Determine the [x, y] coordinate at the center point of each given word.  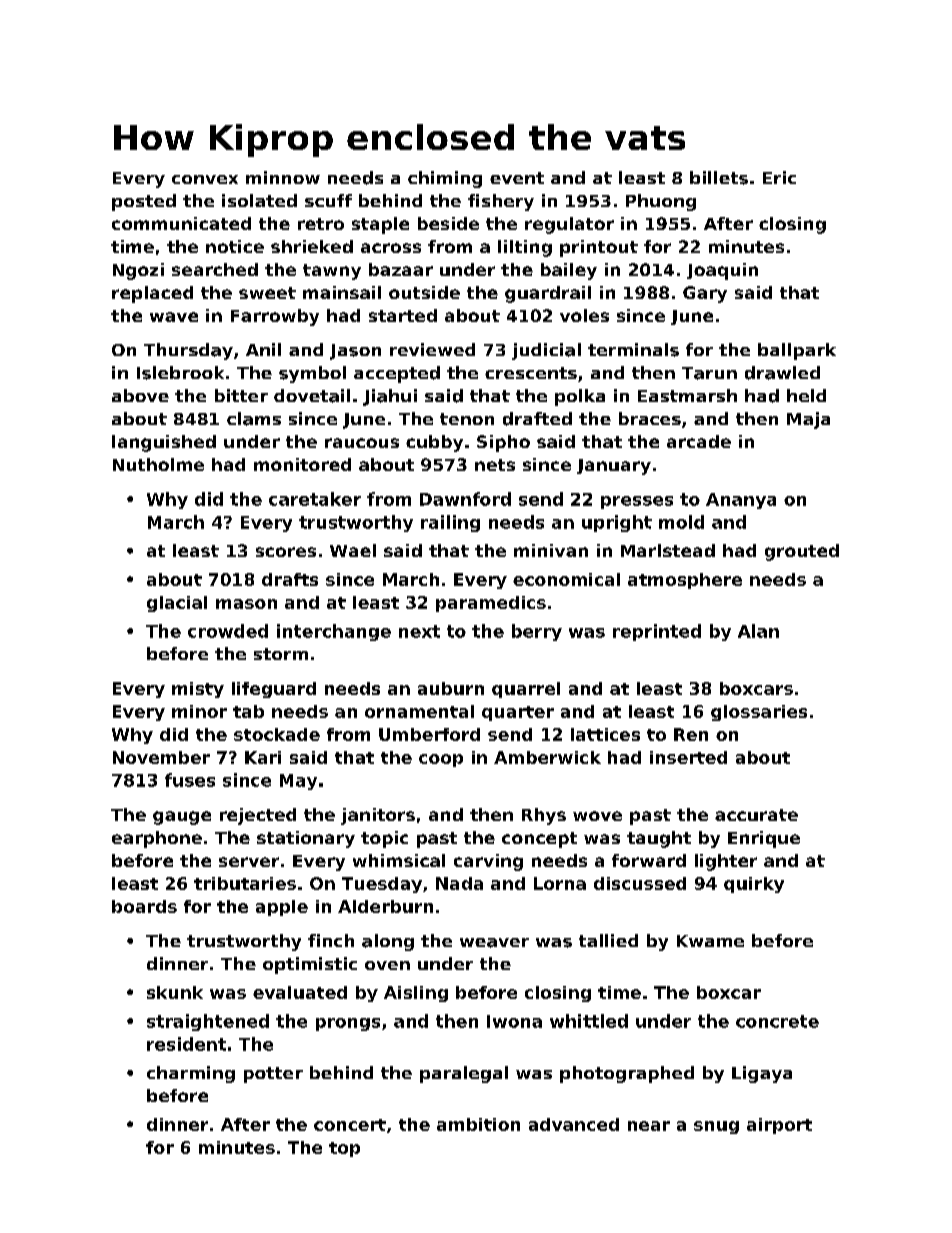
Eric [779, 177]
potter [273, 1075]
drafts [290, 579]
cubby [434, 443]
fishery [501, 202]
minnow [283, 177]
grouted [802, 552]
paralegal [464, 1074]
